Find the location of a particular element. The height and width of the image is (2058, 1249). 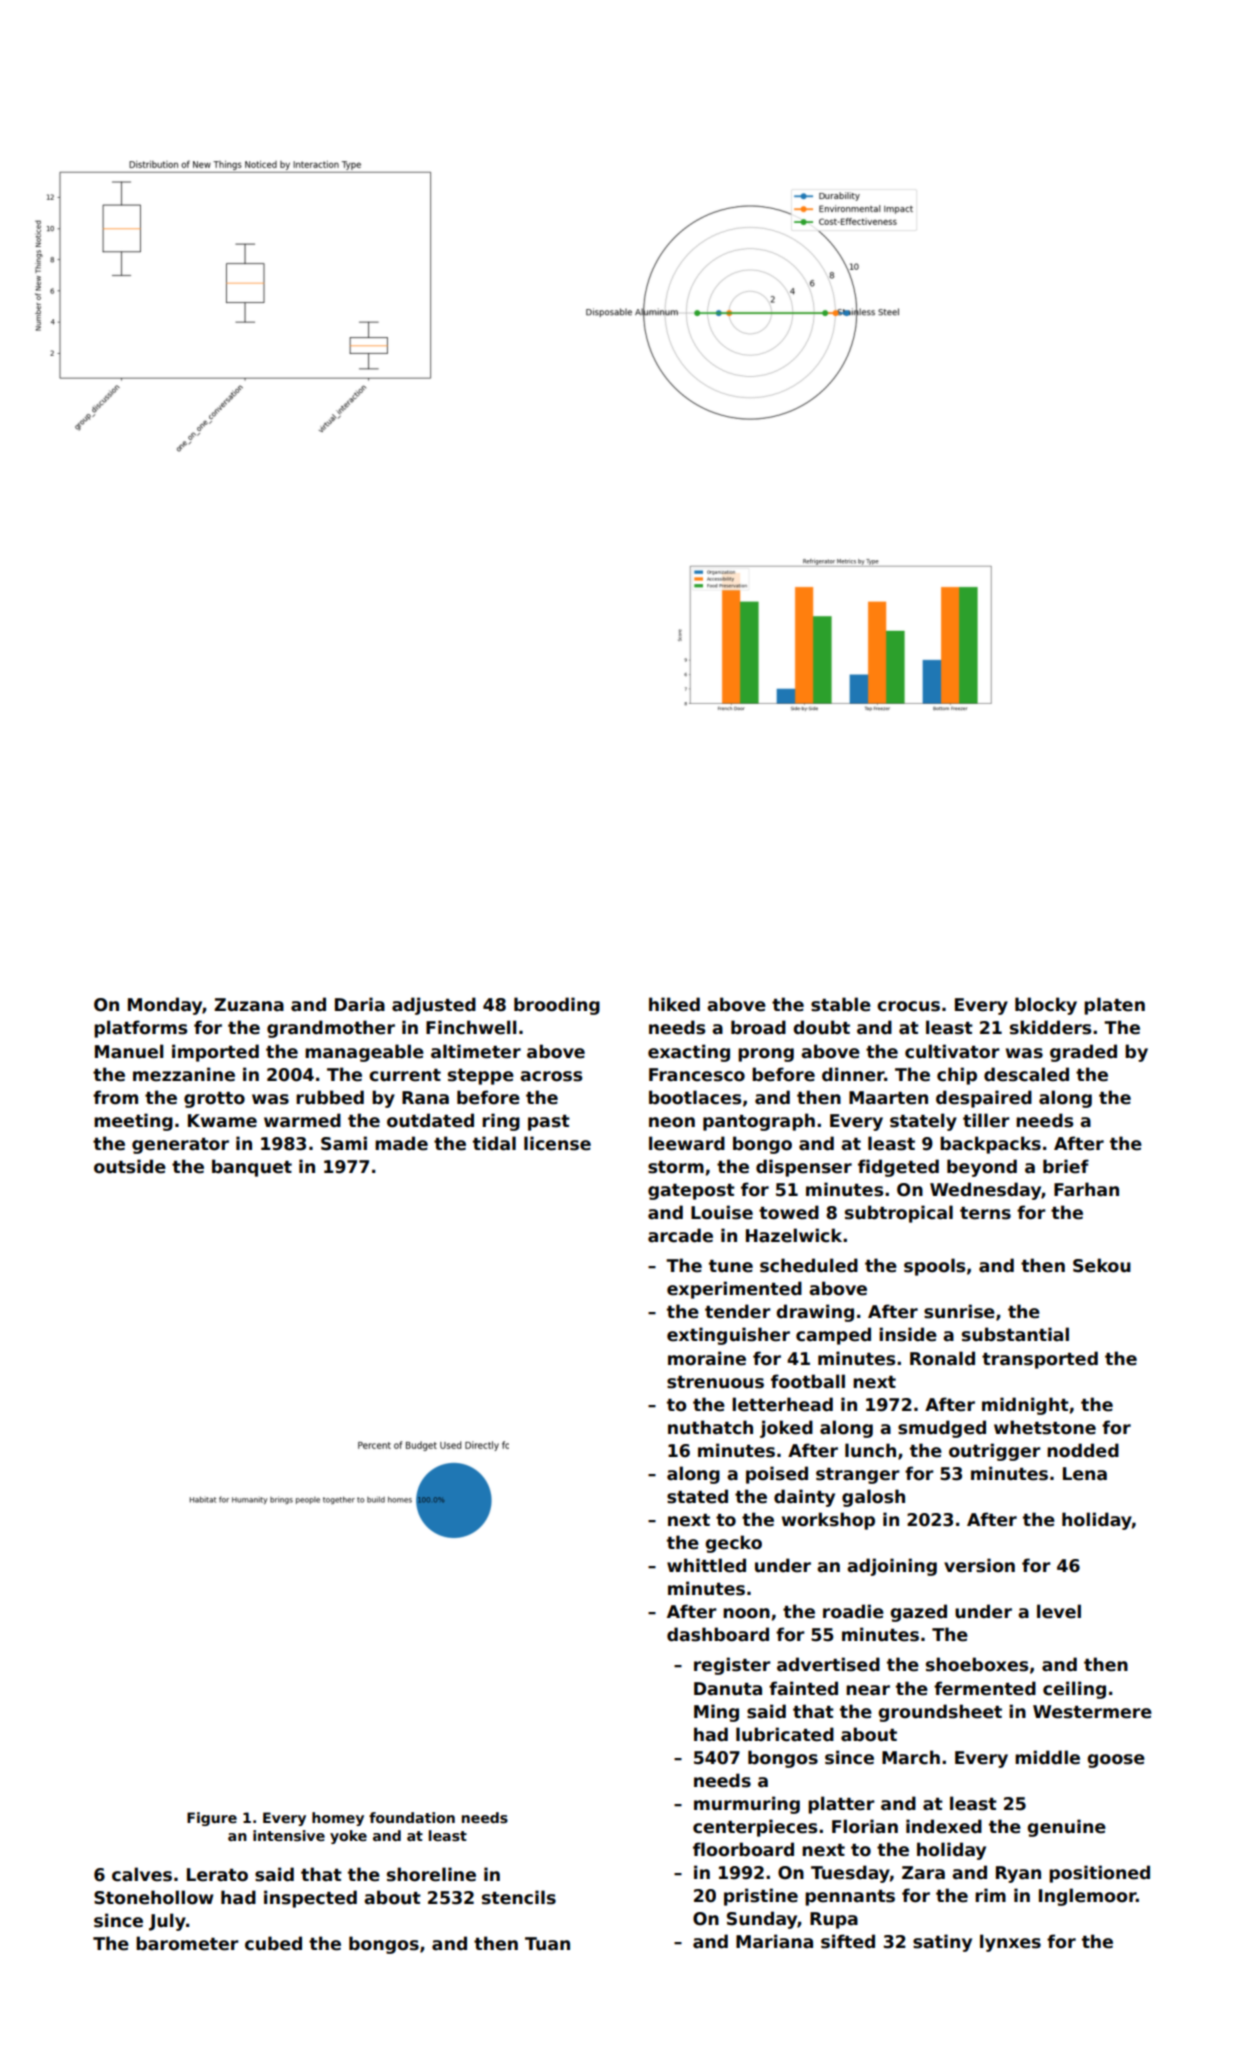

nodded is located at coordinates (1083, 1450).
